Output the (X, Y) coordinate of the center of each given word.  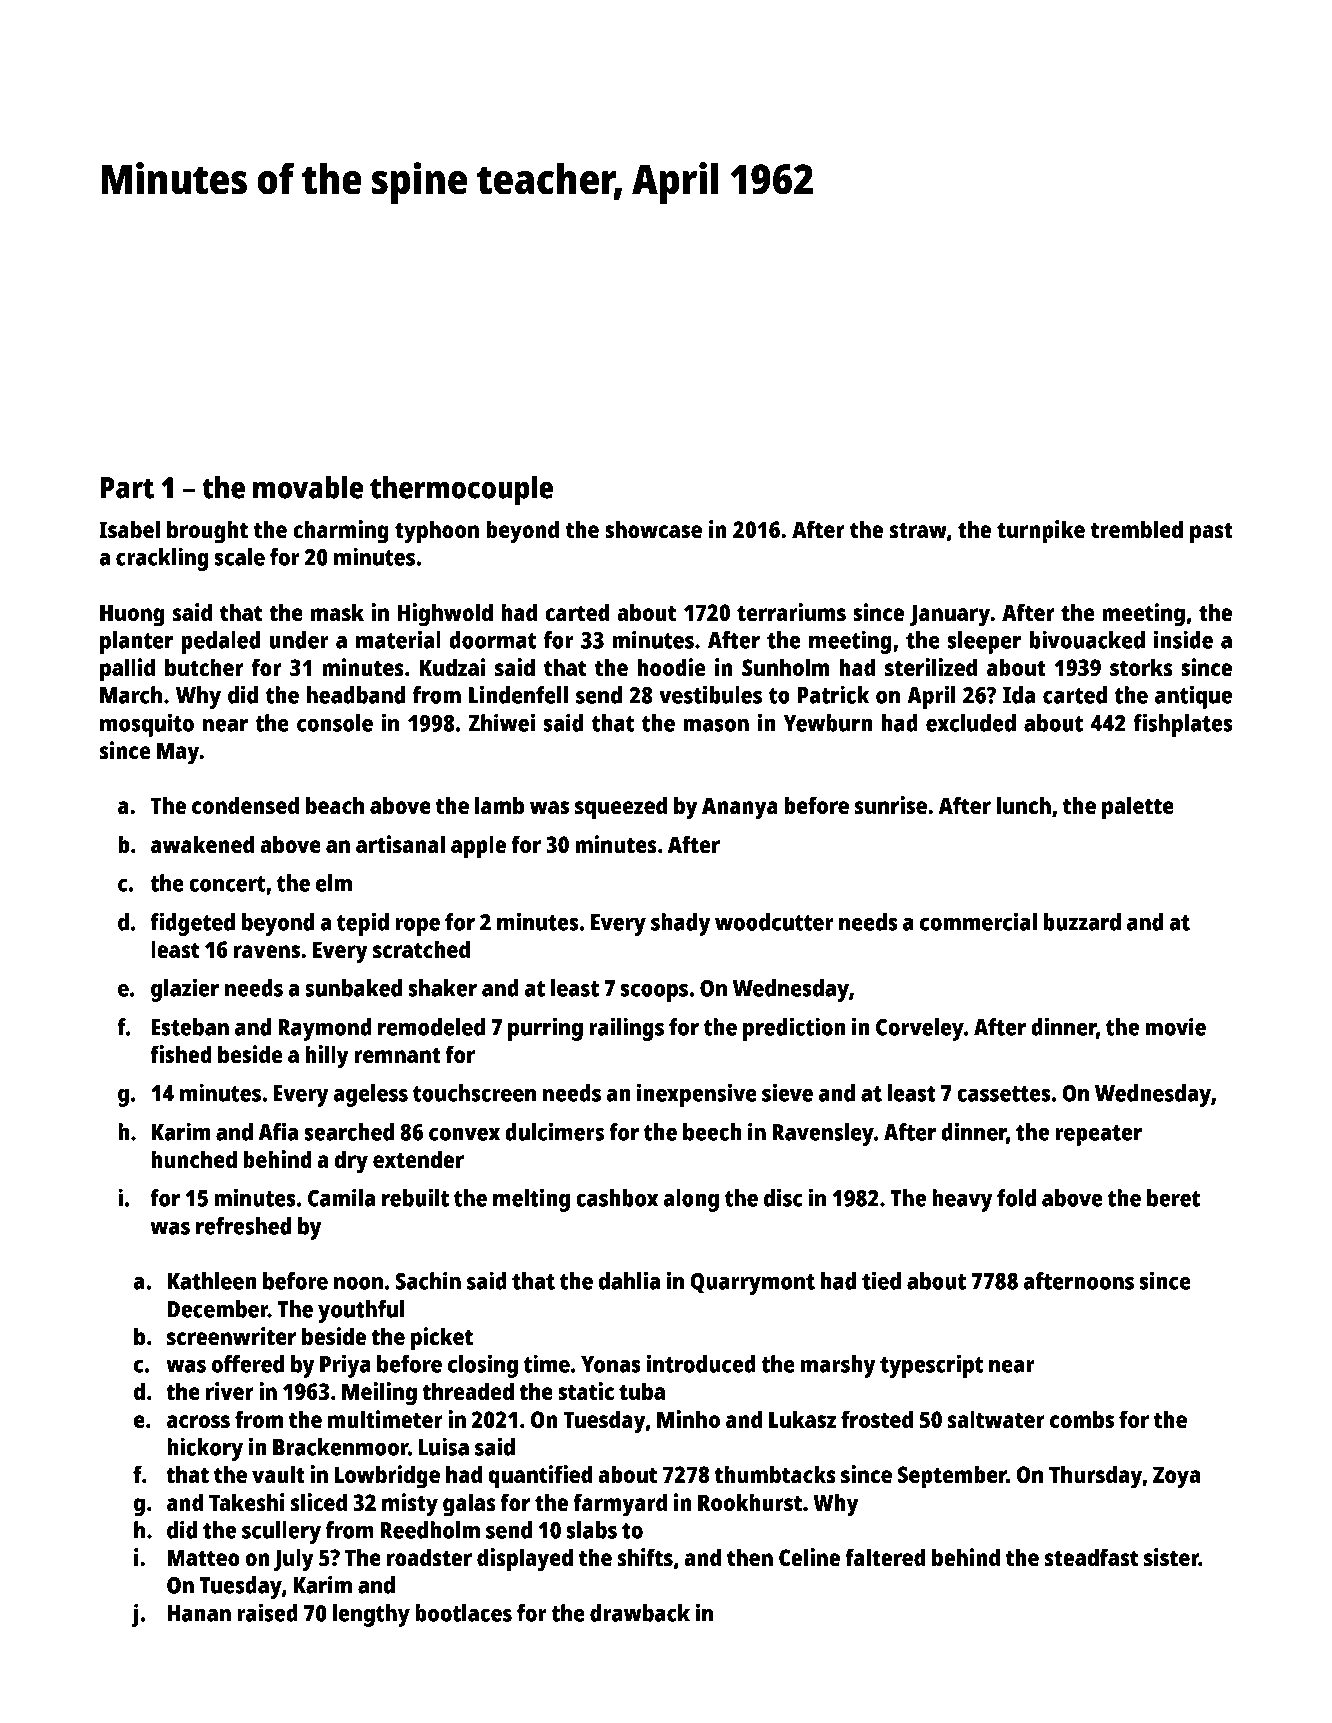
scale (240, 557)
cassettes (1003, 1094)
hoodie (671, 667)
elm (334, 883)
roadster (429, 1557)
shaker (442, 988)
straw (918, 530)
